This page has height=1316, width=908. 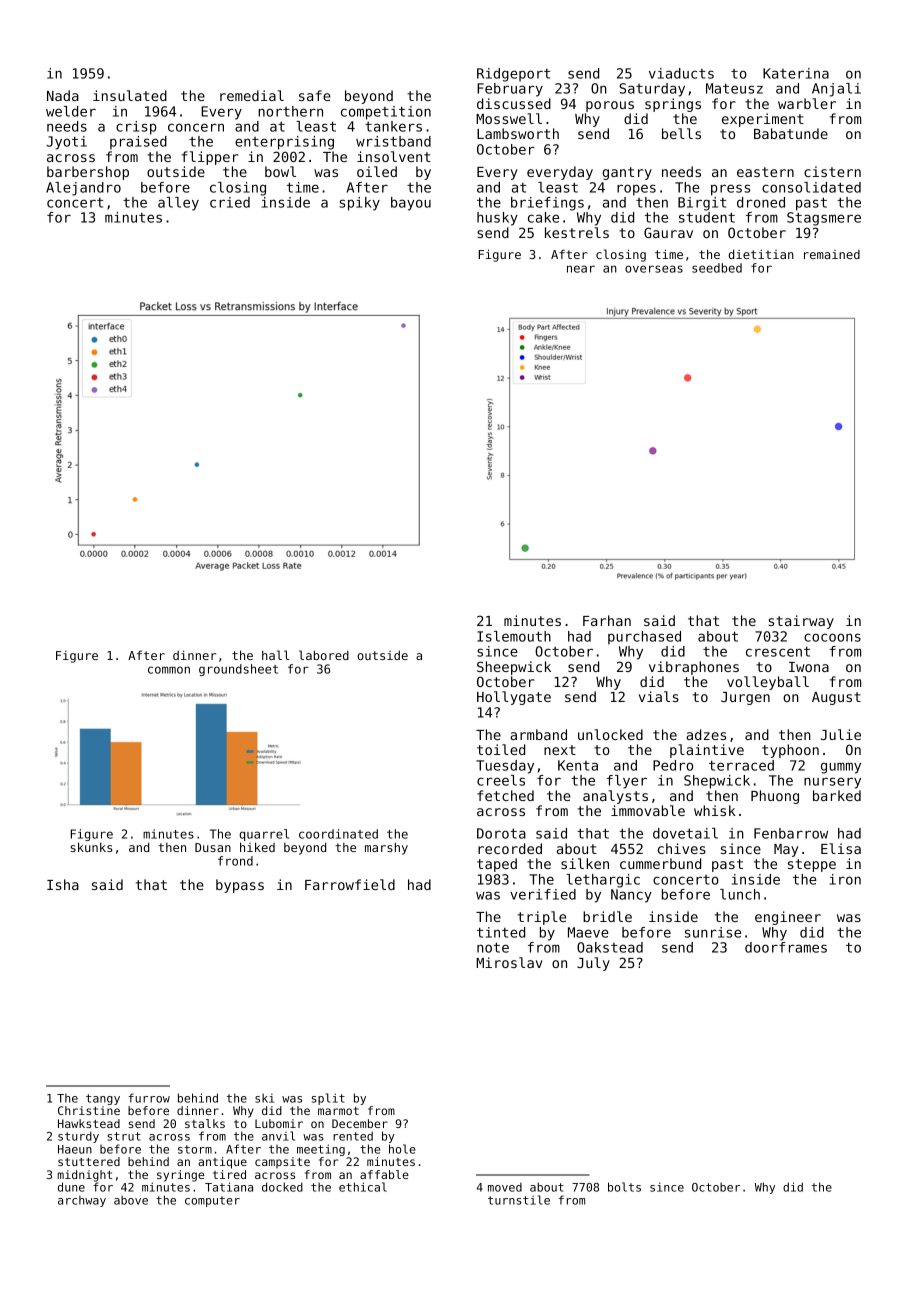 I want to click on cried, so click(x=230, y=202).
